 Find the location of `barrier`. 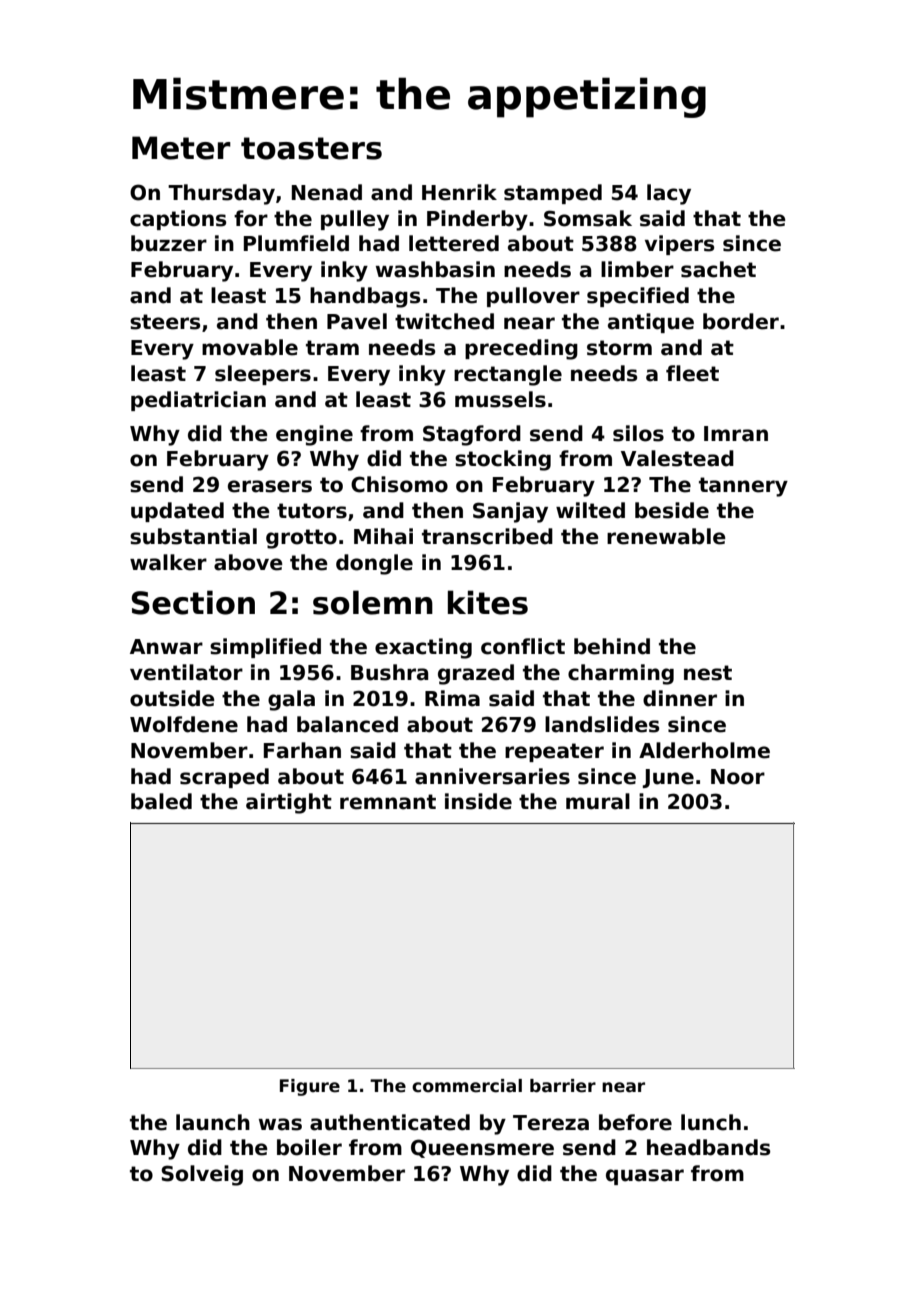

barrier is located at coordinates (563, 1086).
